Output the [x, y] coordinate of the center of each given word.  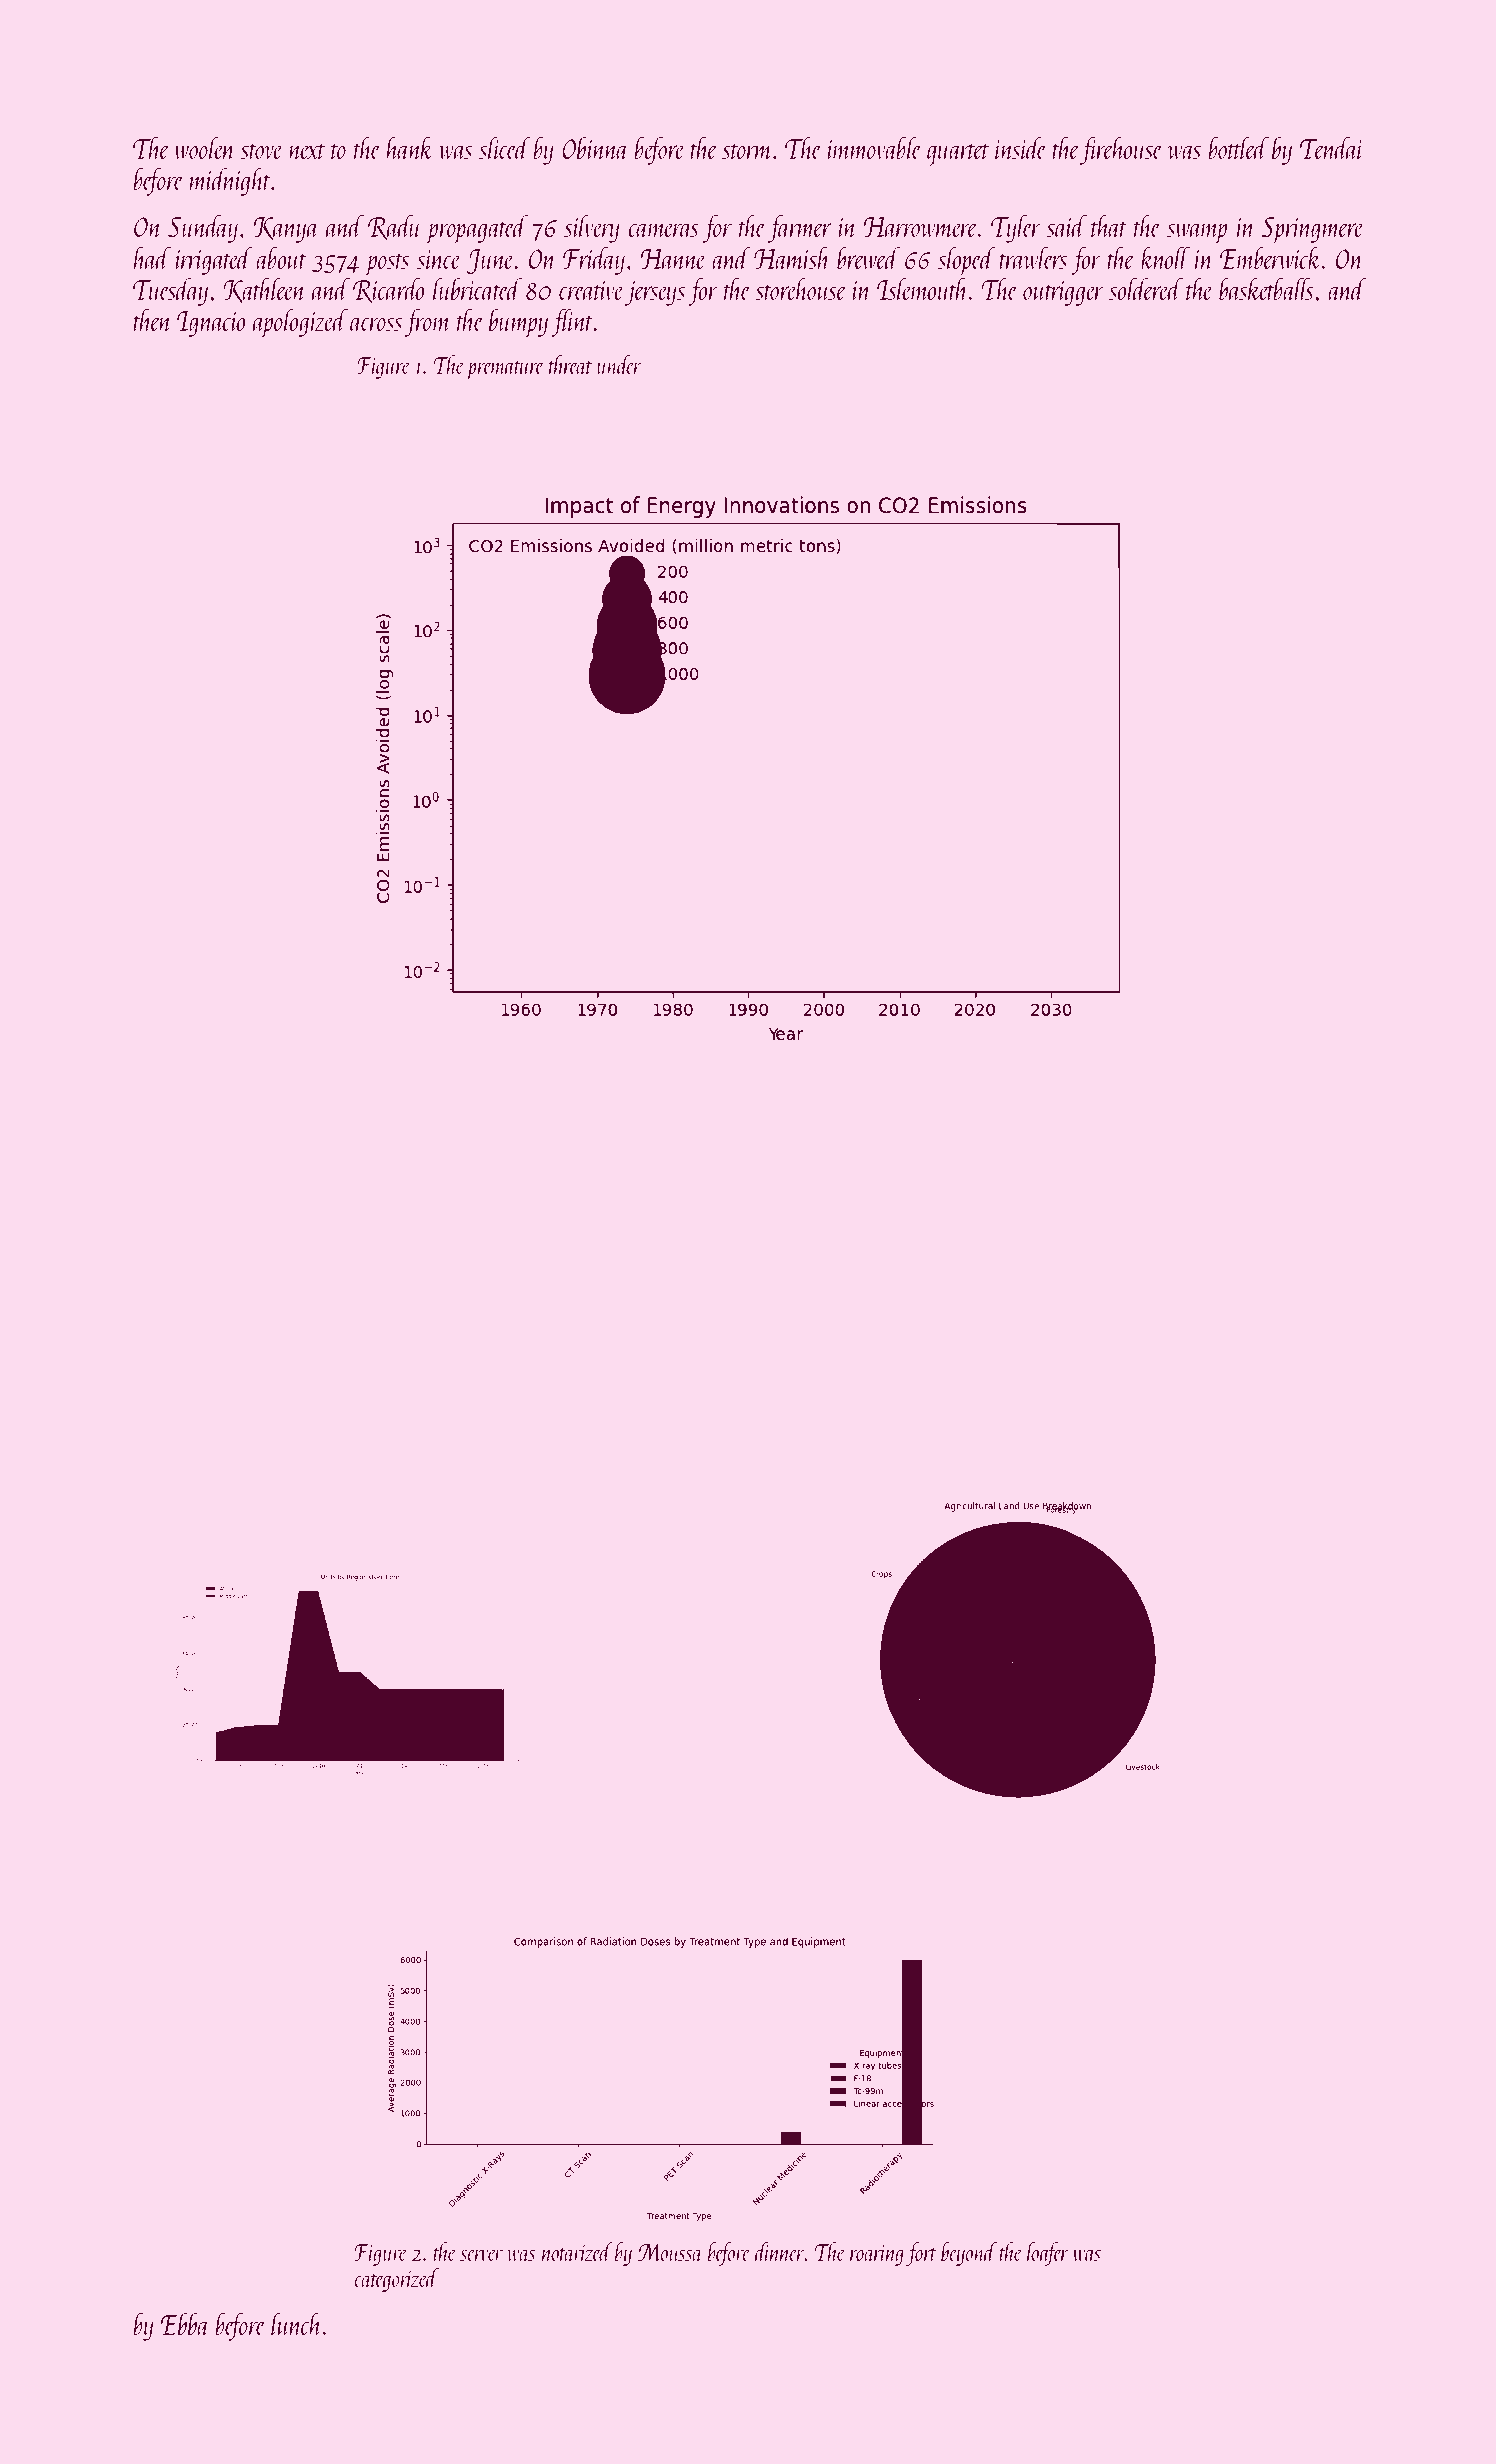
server [481, 2255]
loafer [1048, 2254]
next [307, 151]
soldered [1146, 288]
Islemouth [923, 288]
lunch [296, 2323]
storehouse [800, 288]
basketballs [1266, 288]
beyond [969, 2254]
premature [505, 370]
